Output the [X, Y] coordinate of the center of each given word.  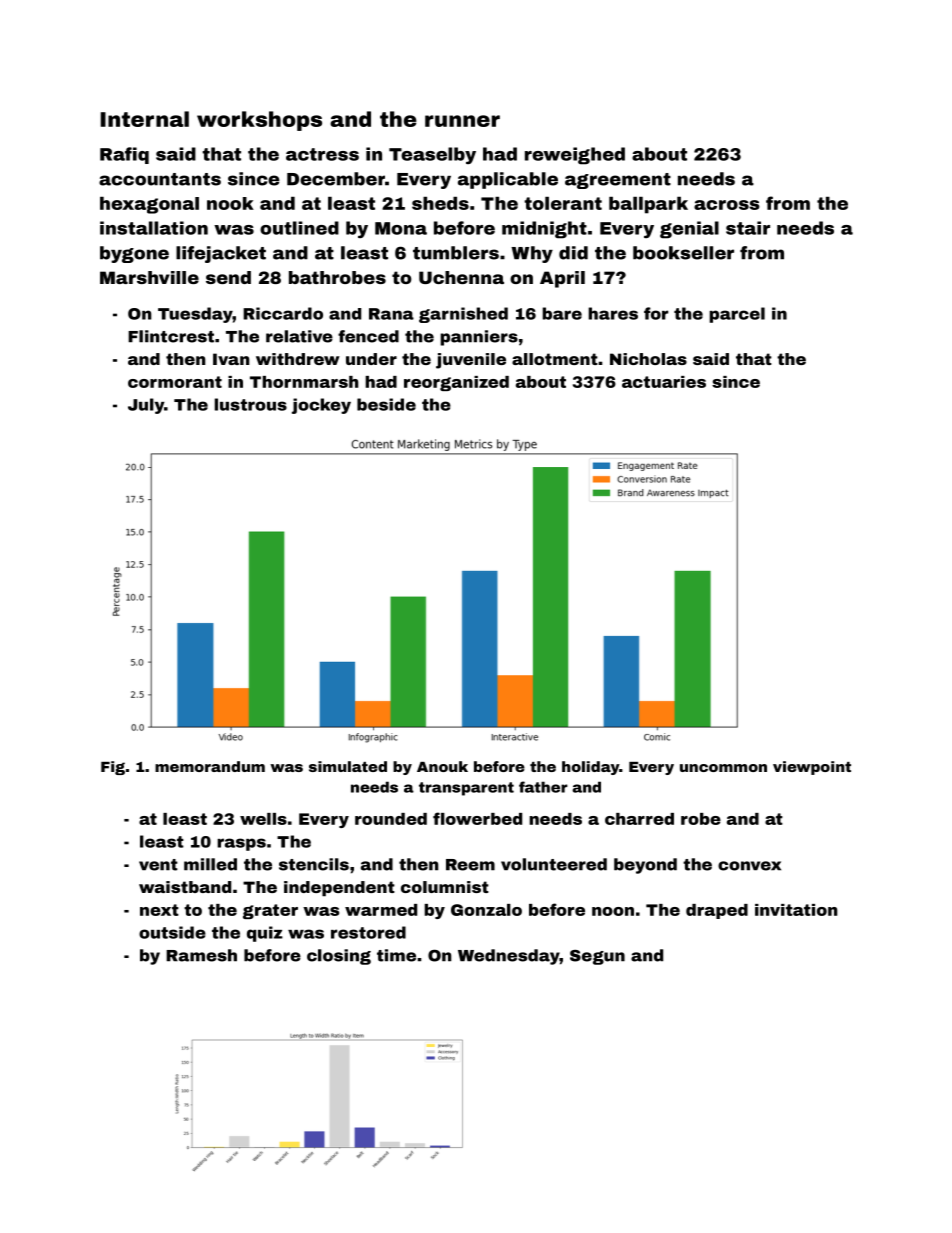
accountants [160, 179]
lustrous [251, 404]
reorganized [456, 383]
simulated [348, 766]
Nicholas [648, 359]
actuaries [664, 382]
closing [339, 957]
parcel [737, 315]
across [727, 205]
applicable [508, 180]
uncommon [723, 768]
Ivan [231, 359]
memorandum [210, 766]
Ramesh [201, 955]
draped [717, 911]
